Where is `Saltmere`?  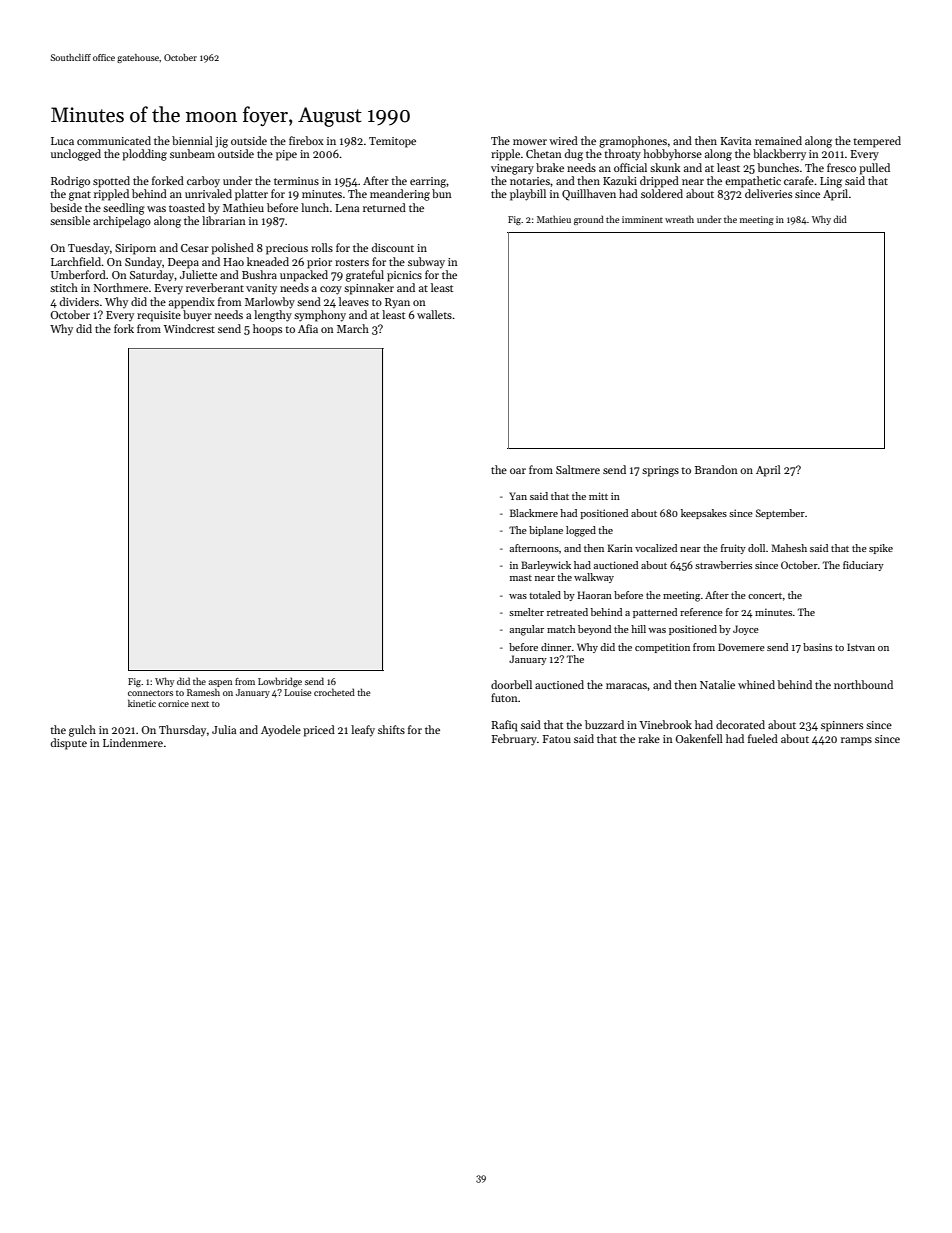 Saltmere is located at coordinates (578, 469).
